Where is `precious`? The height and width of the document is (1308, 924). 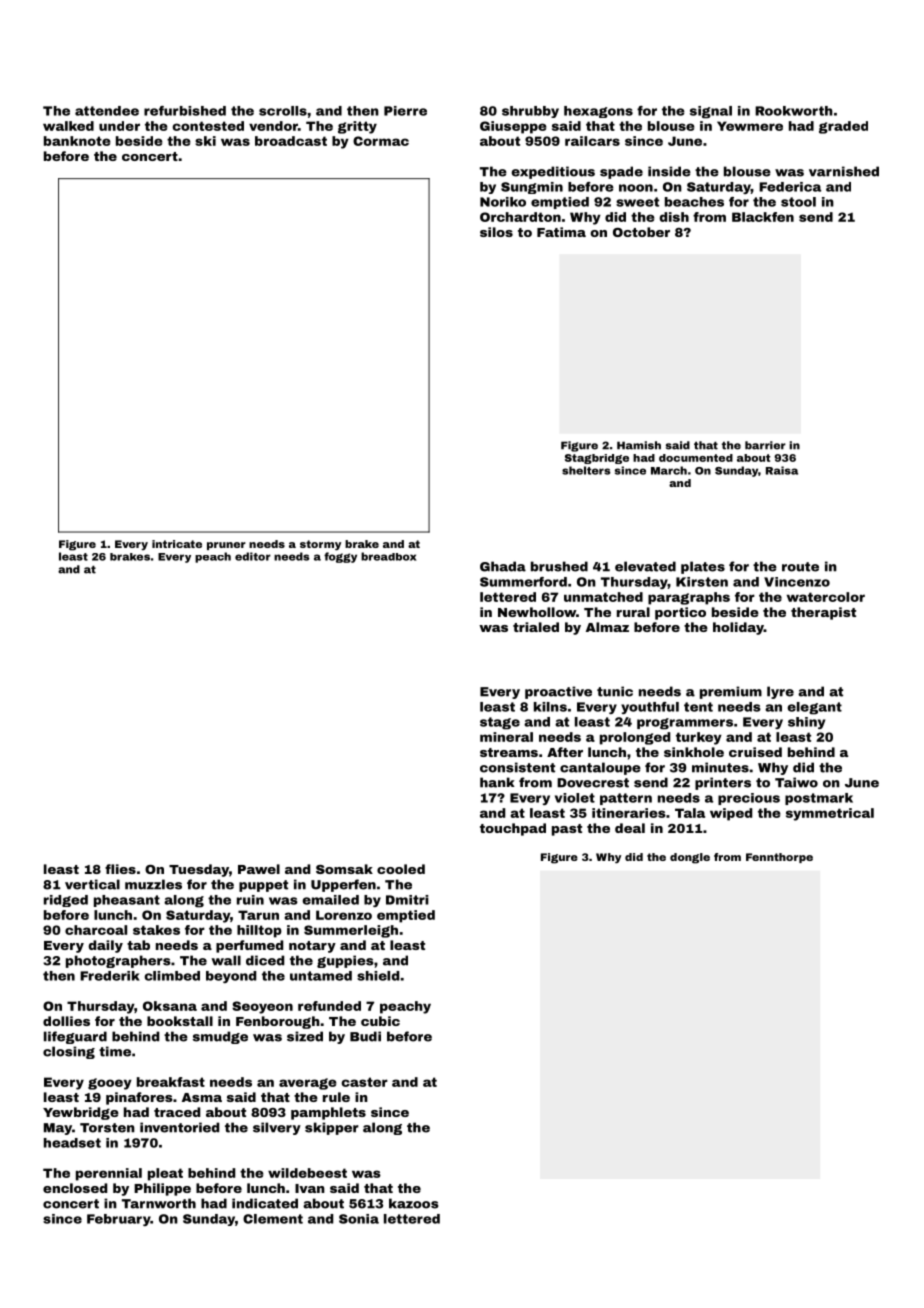
precious is located at coordinates (749, 799).
